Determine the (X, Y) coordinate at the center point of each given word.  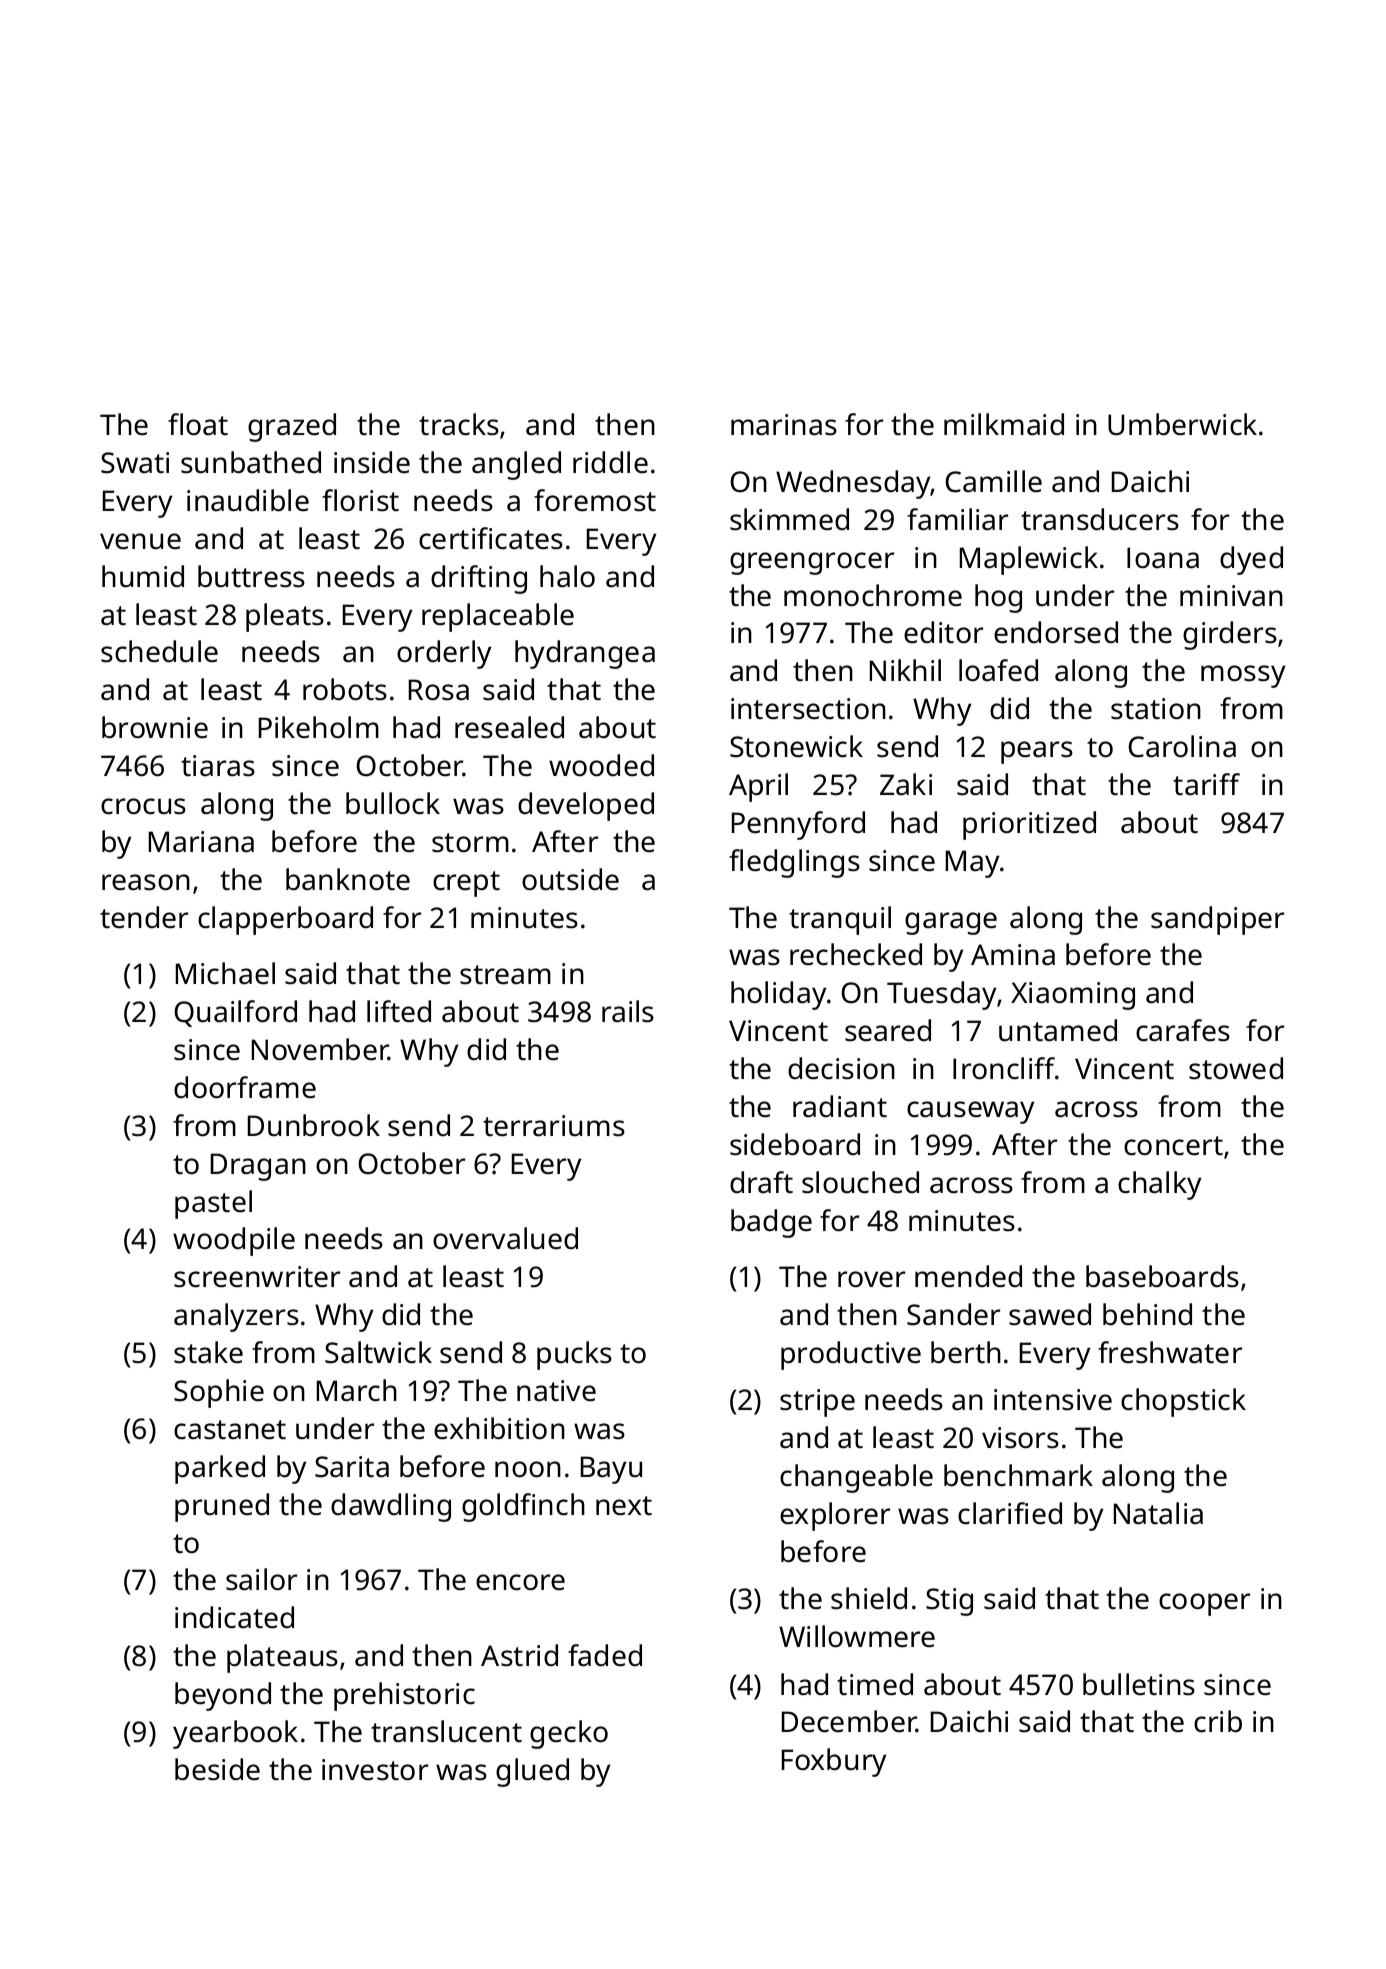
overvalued (505, 1238)
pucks (574, 1355)
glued (532, 1772)
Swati (135, 463)
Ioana (1163, 558)
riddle (610, 462)
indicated (234, 1617)
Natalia (1158, 1513)
